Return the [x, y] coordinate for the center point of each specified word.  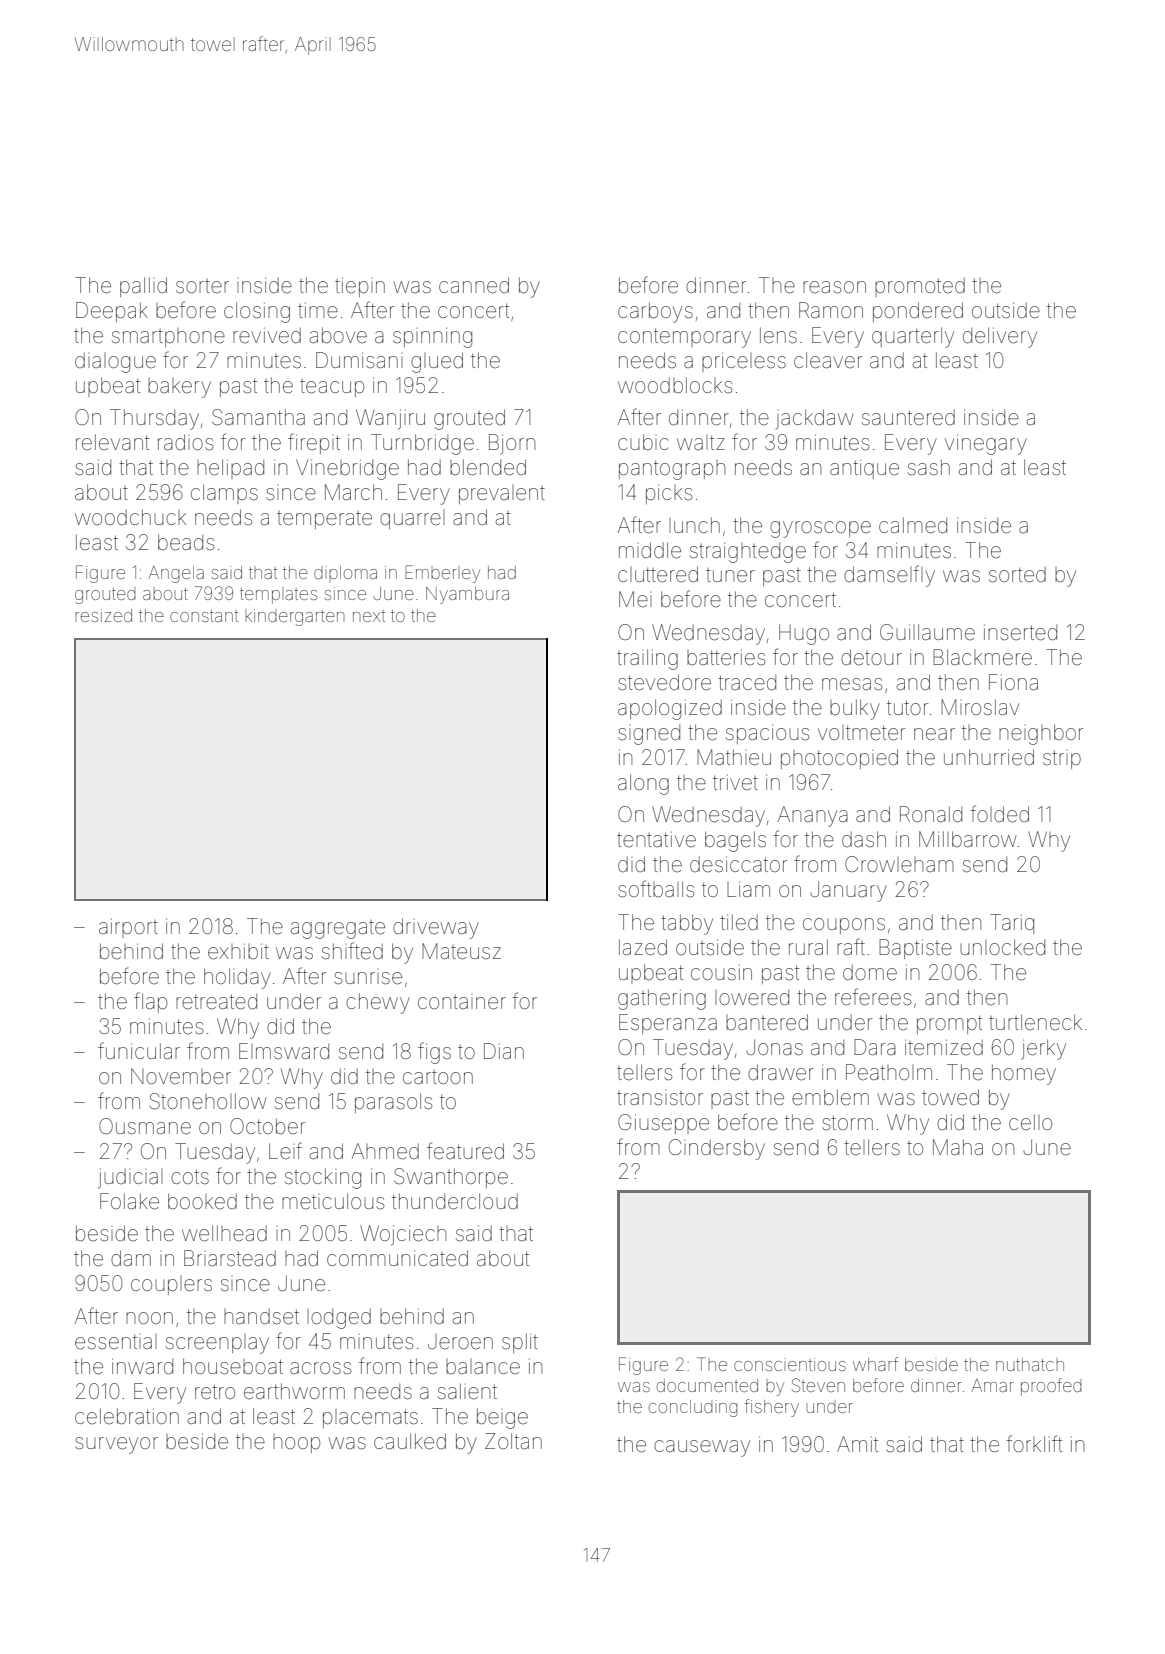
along [643, 784]
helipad [230, 469]
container [462, 1002]
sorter [202, 286]
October [267, 1126]
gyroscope [820, 529]
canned [474, 285]
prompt [949, 1025]
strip [1062, 759]
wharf [875, 1364]
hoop [296, 1443]
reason [834, 287]
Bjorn [512, 444]
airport [128, 928]
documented [707, 1385]
